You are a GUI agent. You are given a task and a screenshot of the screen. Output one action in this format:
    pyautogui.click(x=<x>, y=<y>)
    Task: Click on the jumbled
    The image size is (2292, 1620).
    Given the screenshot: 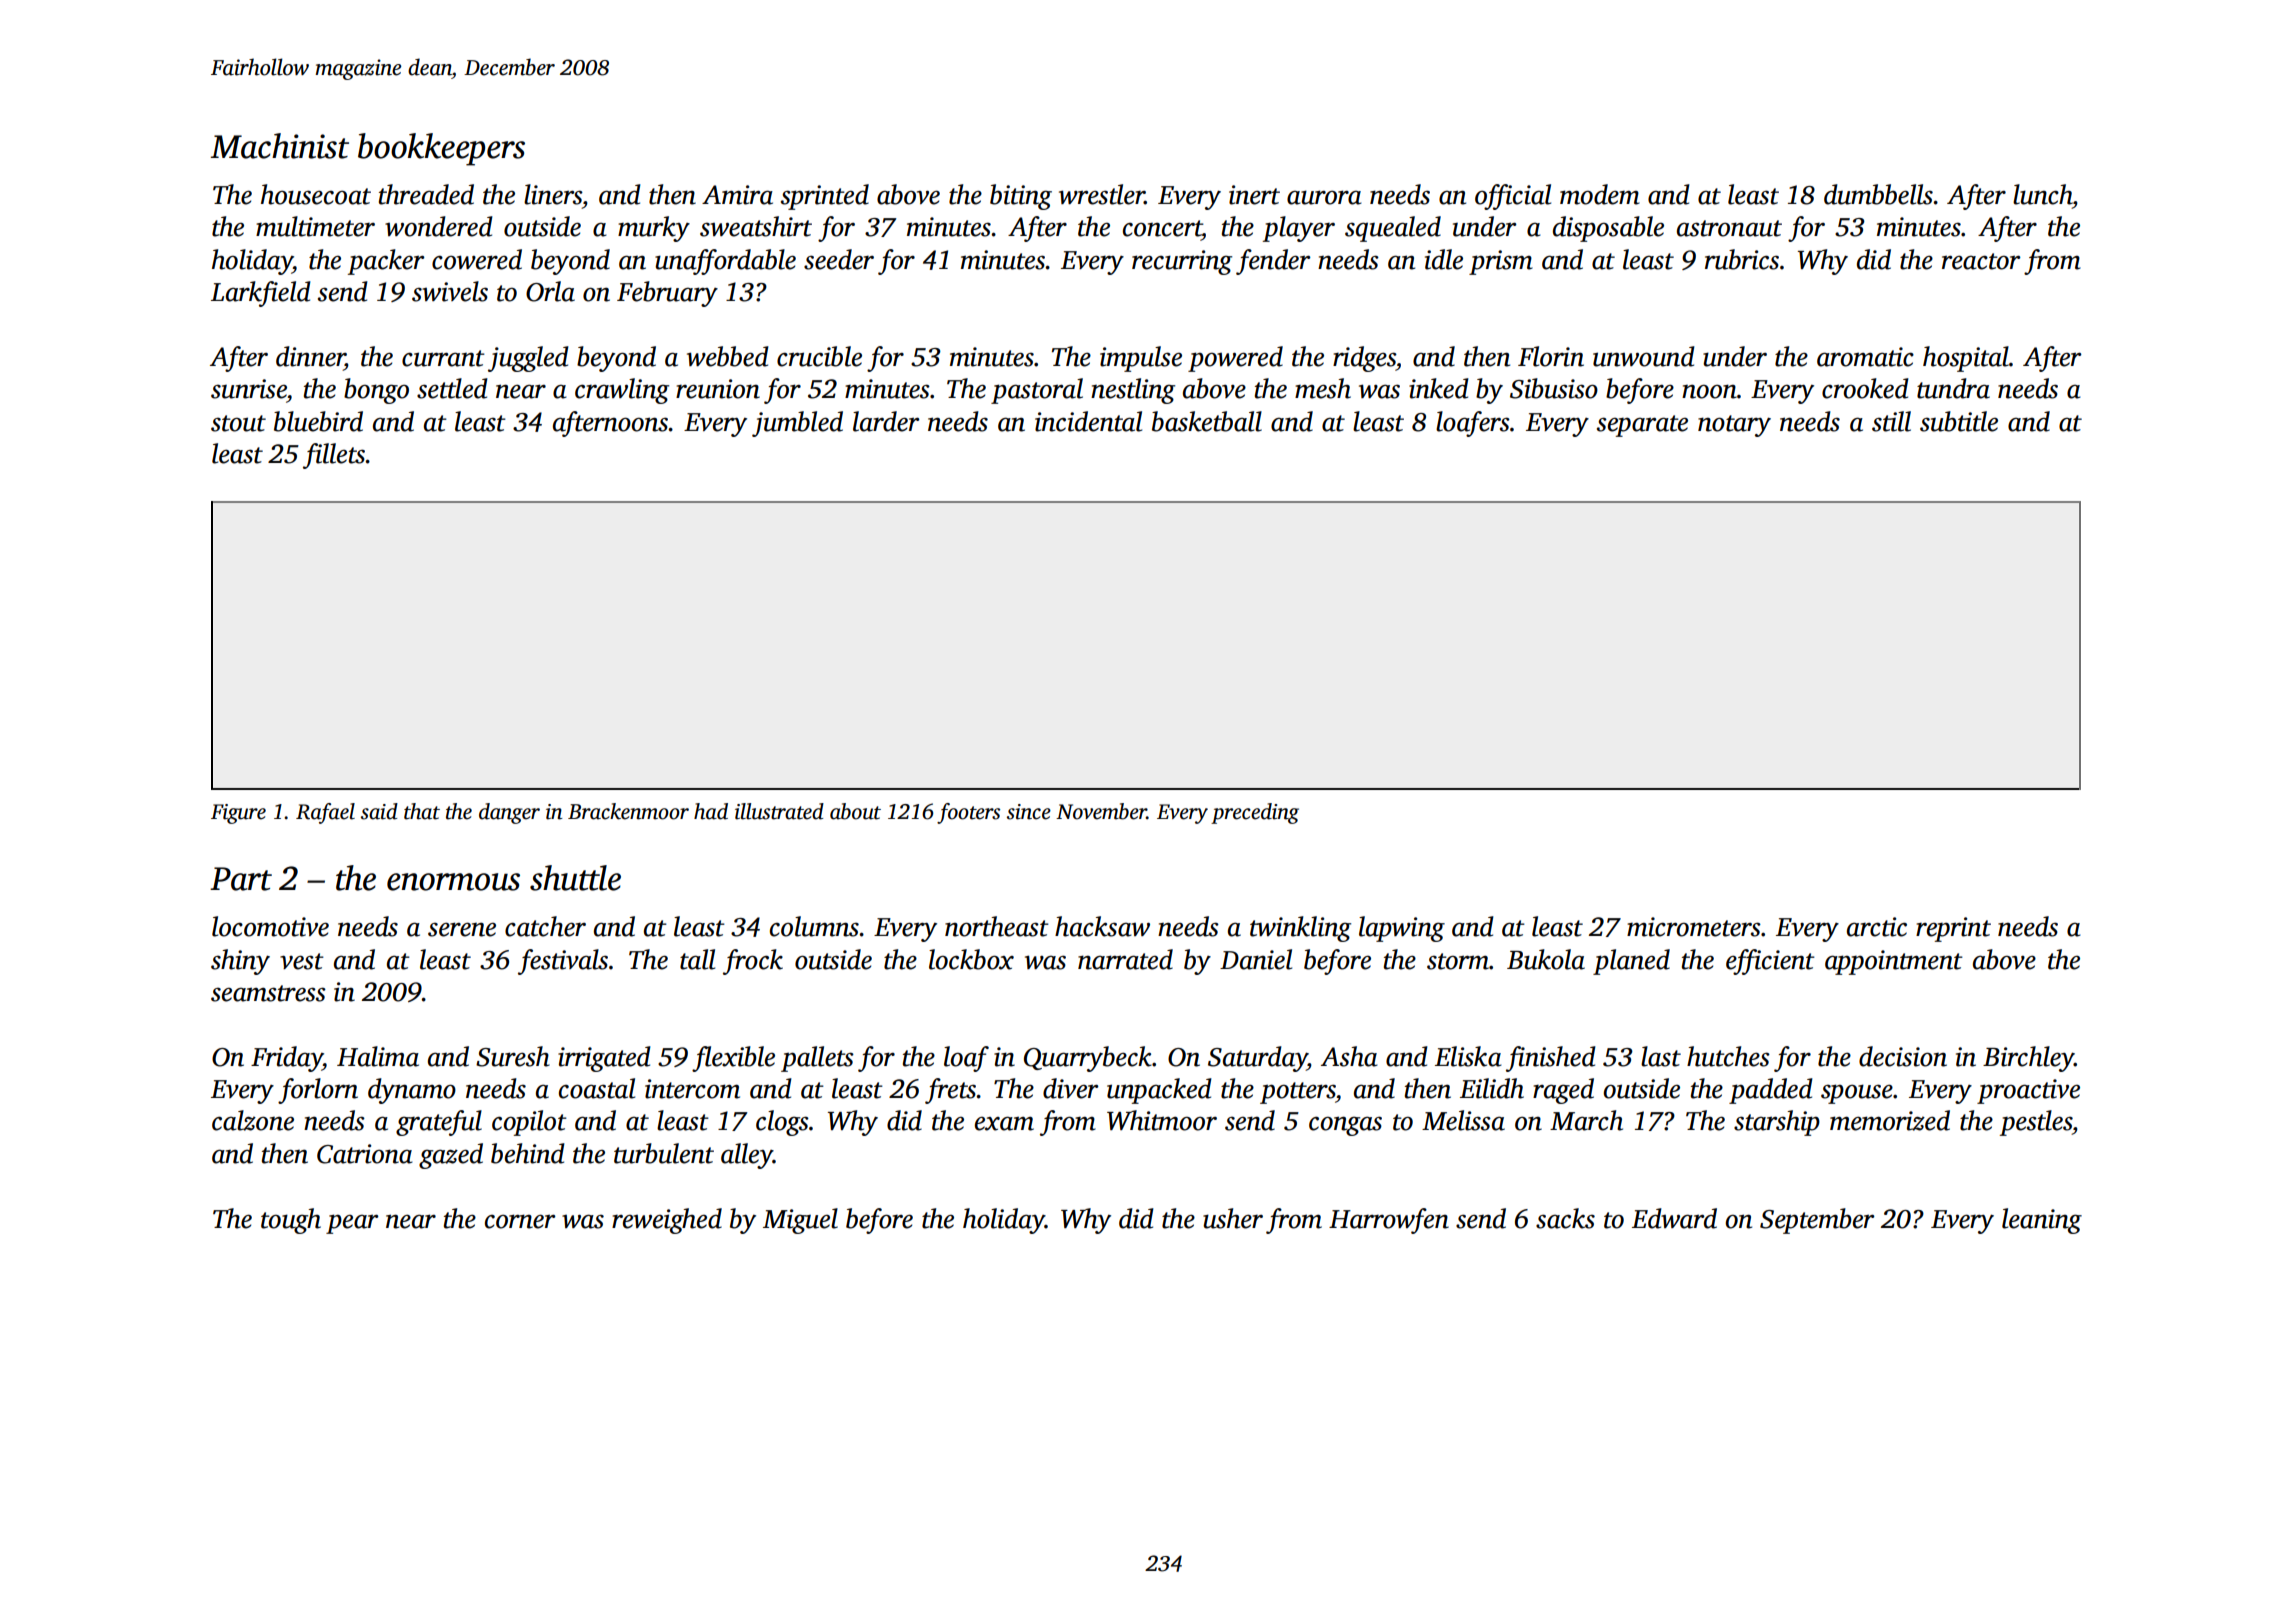 What is the action you would take?
    pyautogui.click(x=797, y=424)
